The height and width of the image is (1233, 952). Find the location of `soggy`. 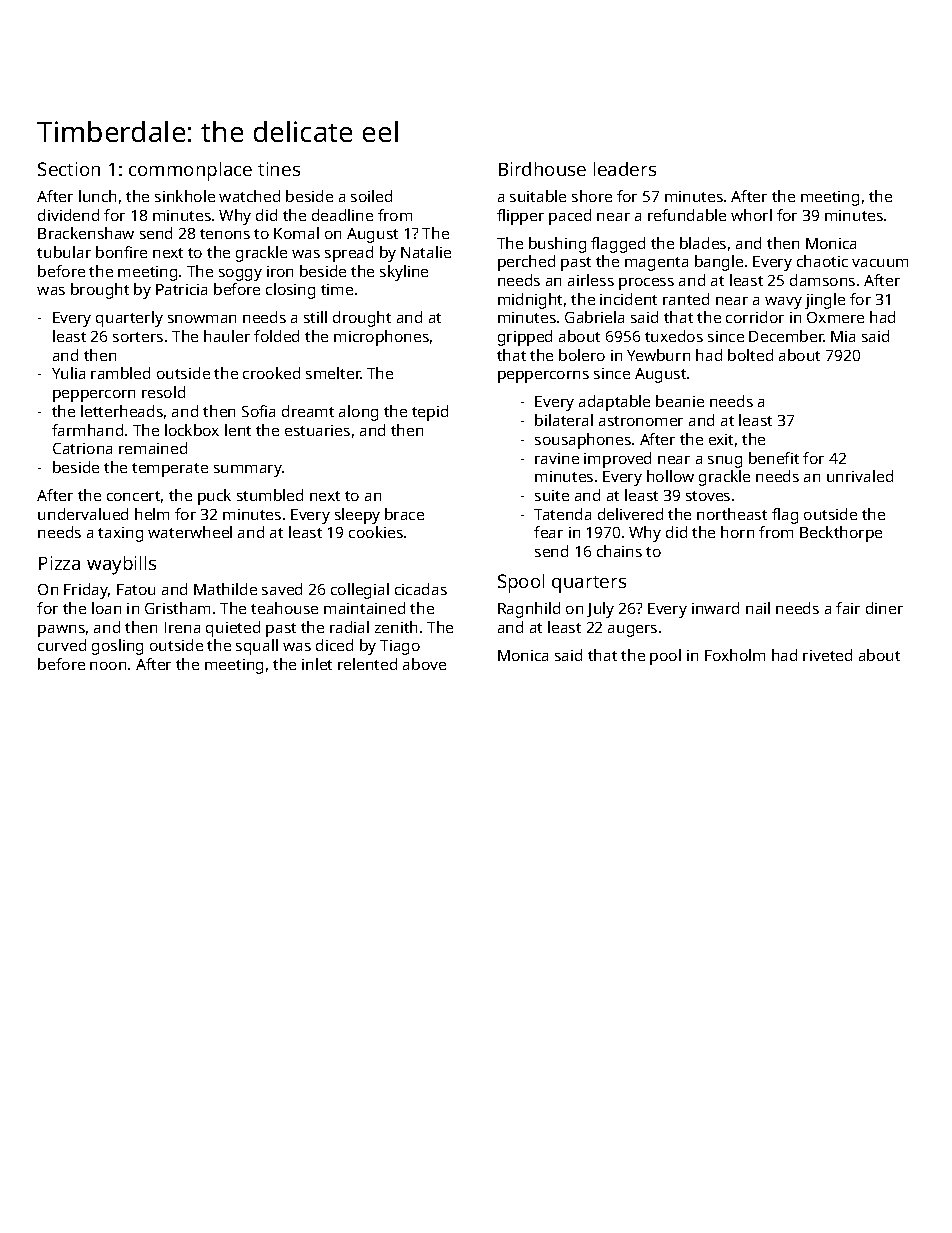

soggy is located at coordinates (240, 275).
